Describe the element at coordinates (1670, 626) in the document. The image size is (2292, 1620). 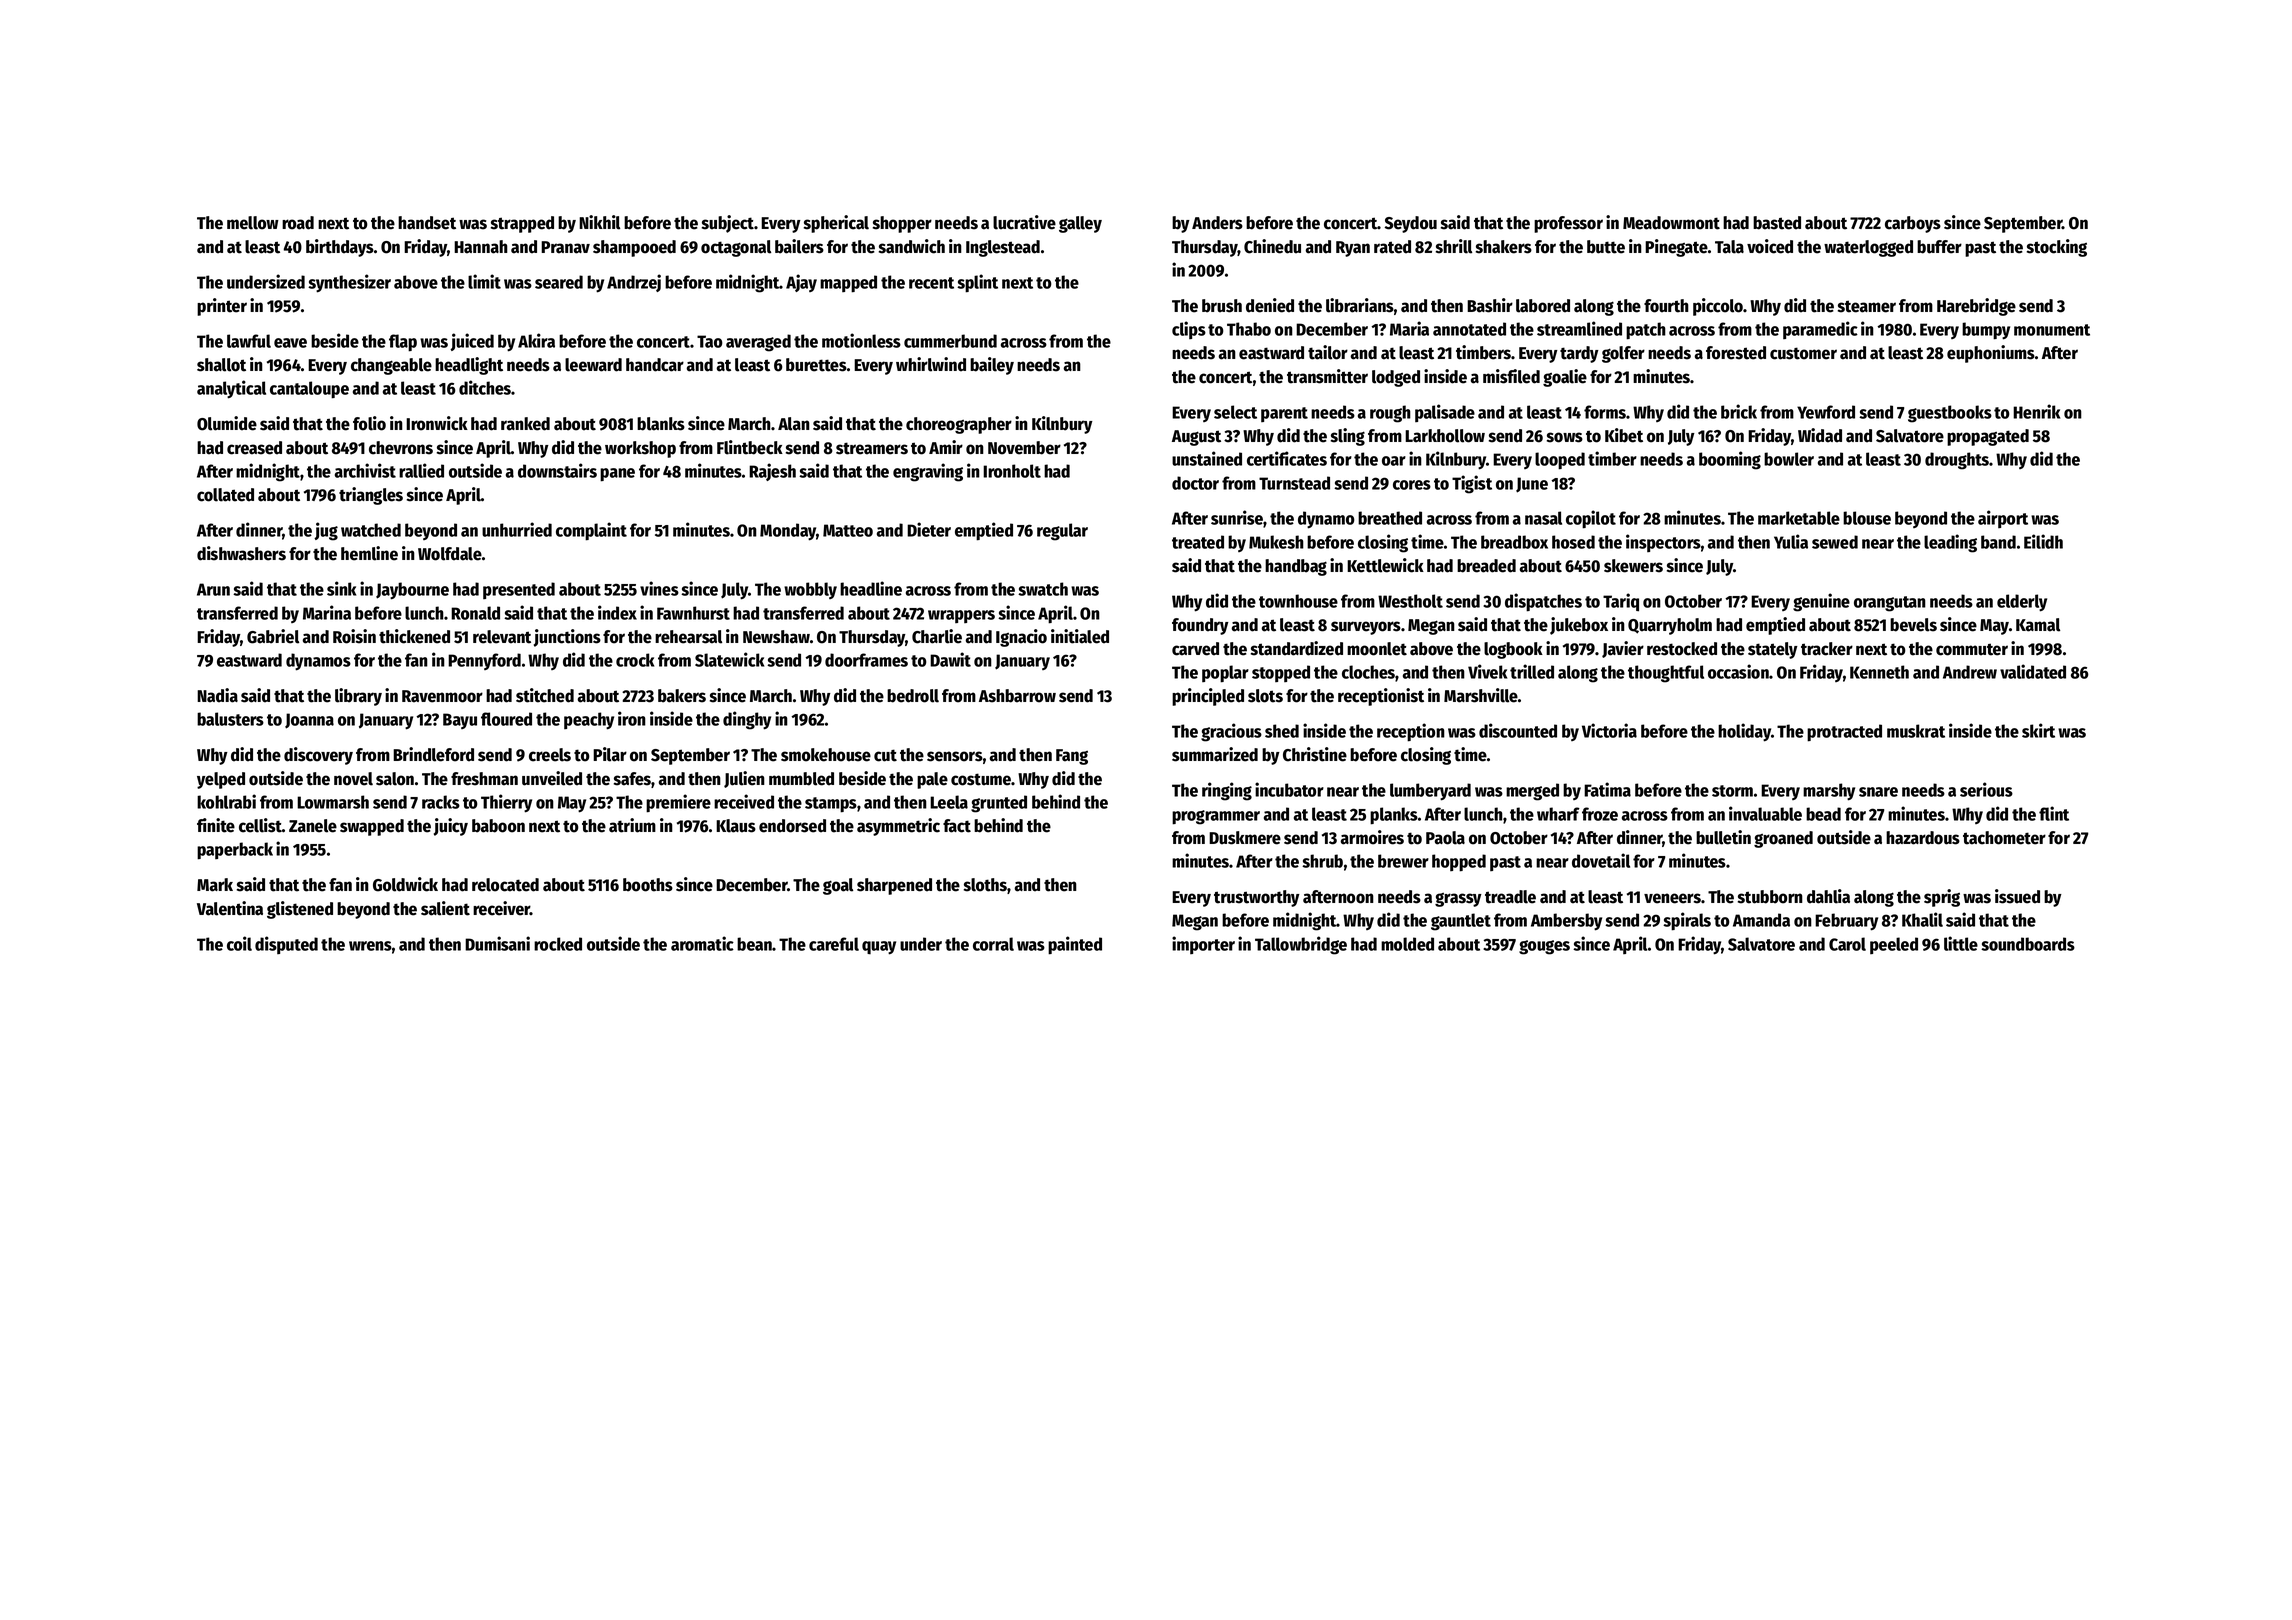
I see `Quarryholm` at that location.
